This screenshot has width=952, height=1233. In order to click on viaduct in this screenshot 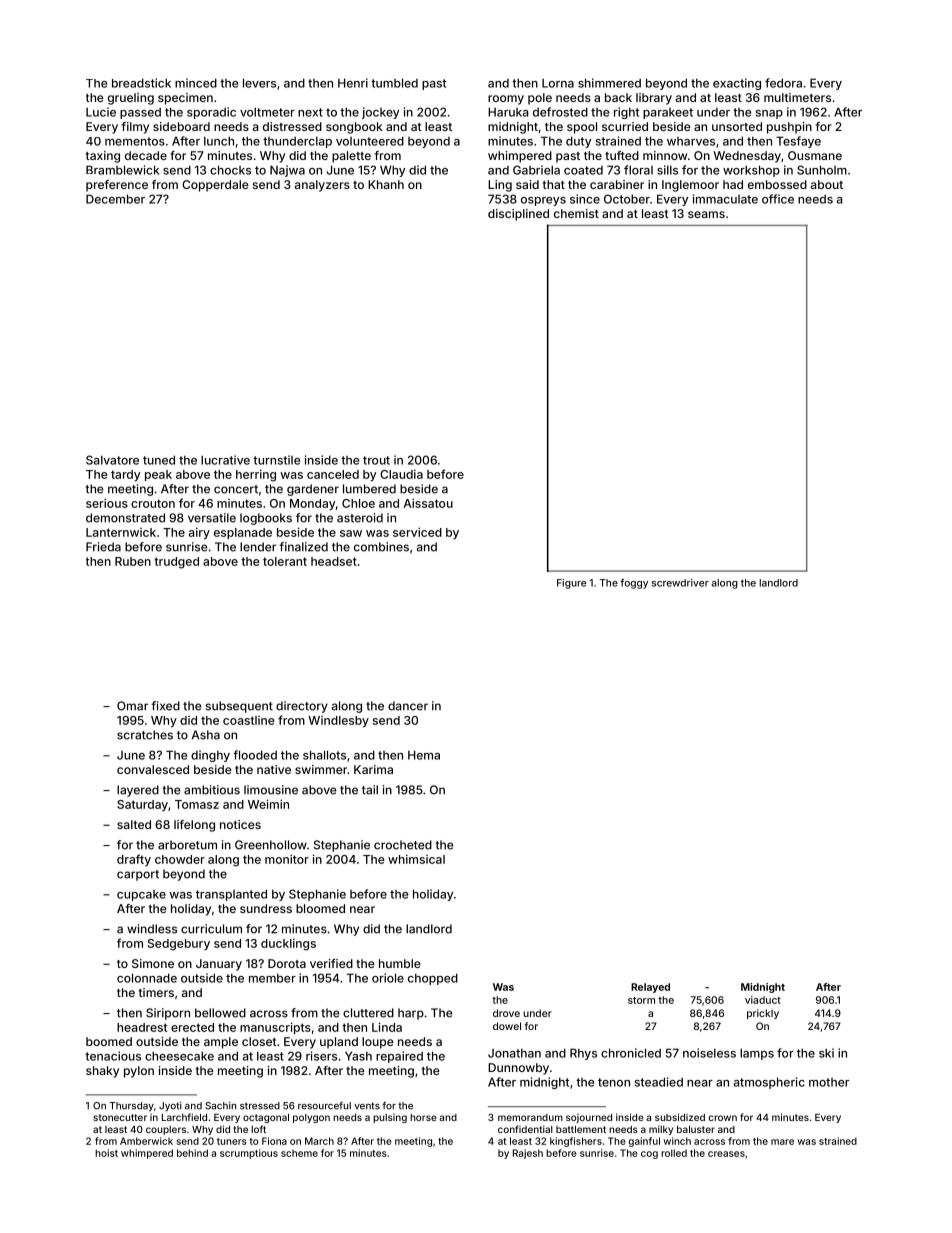, I will do `click(763, 1000)`.
